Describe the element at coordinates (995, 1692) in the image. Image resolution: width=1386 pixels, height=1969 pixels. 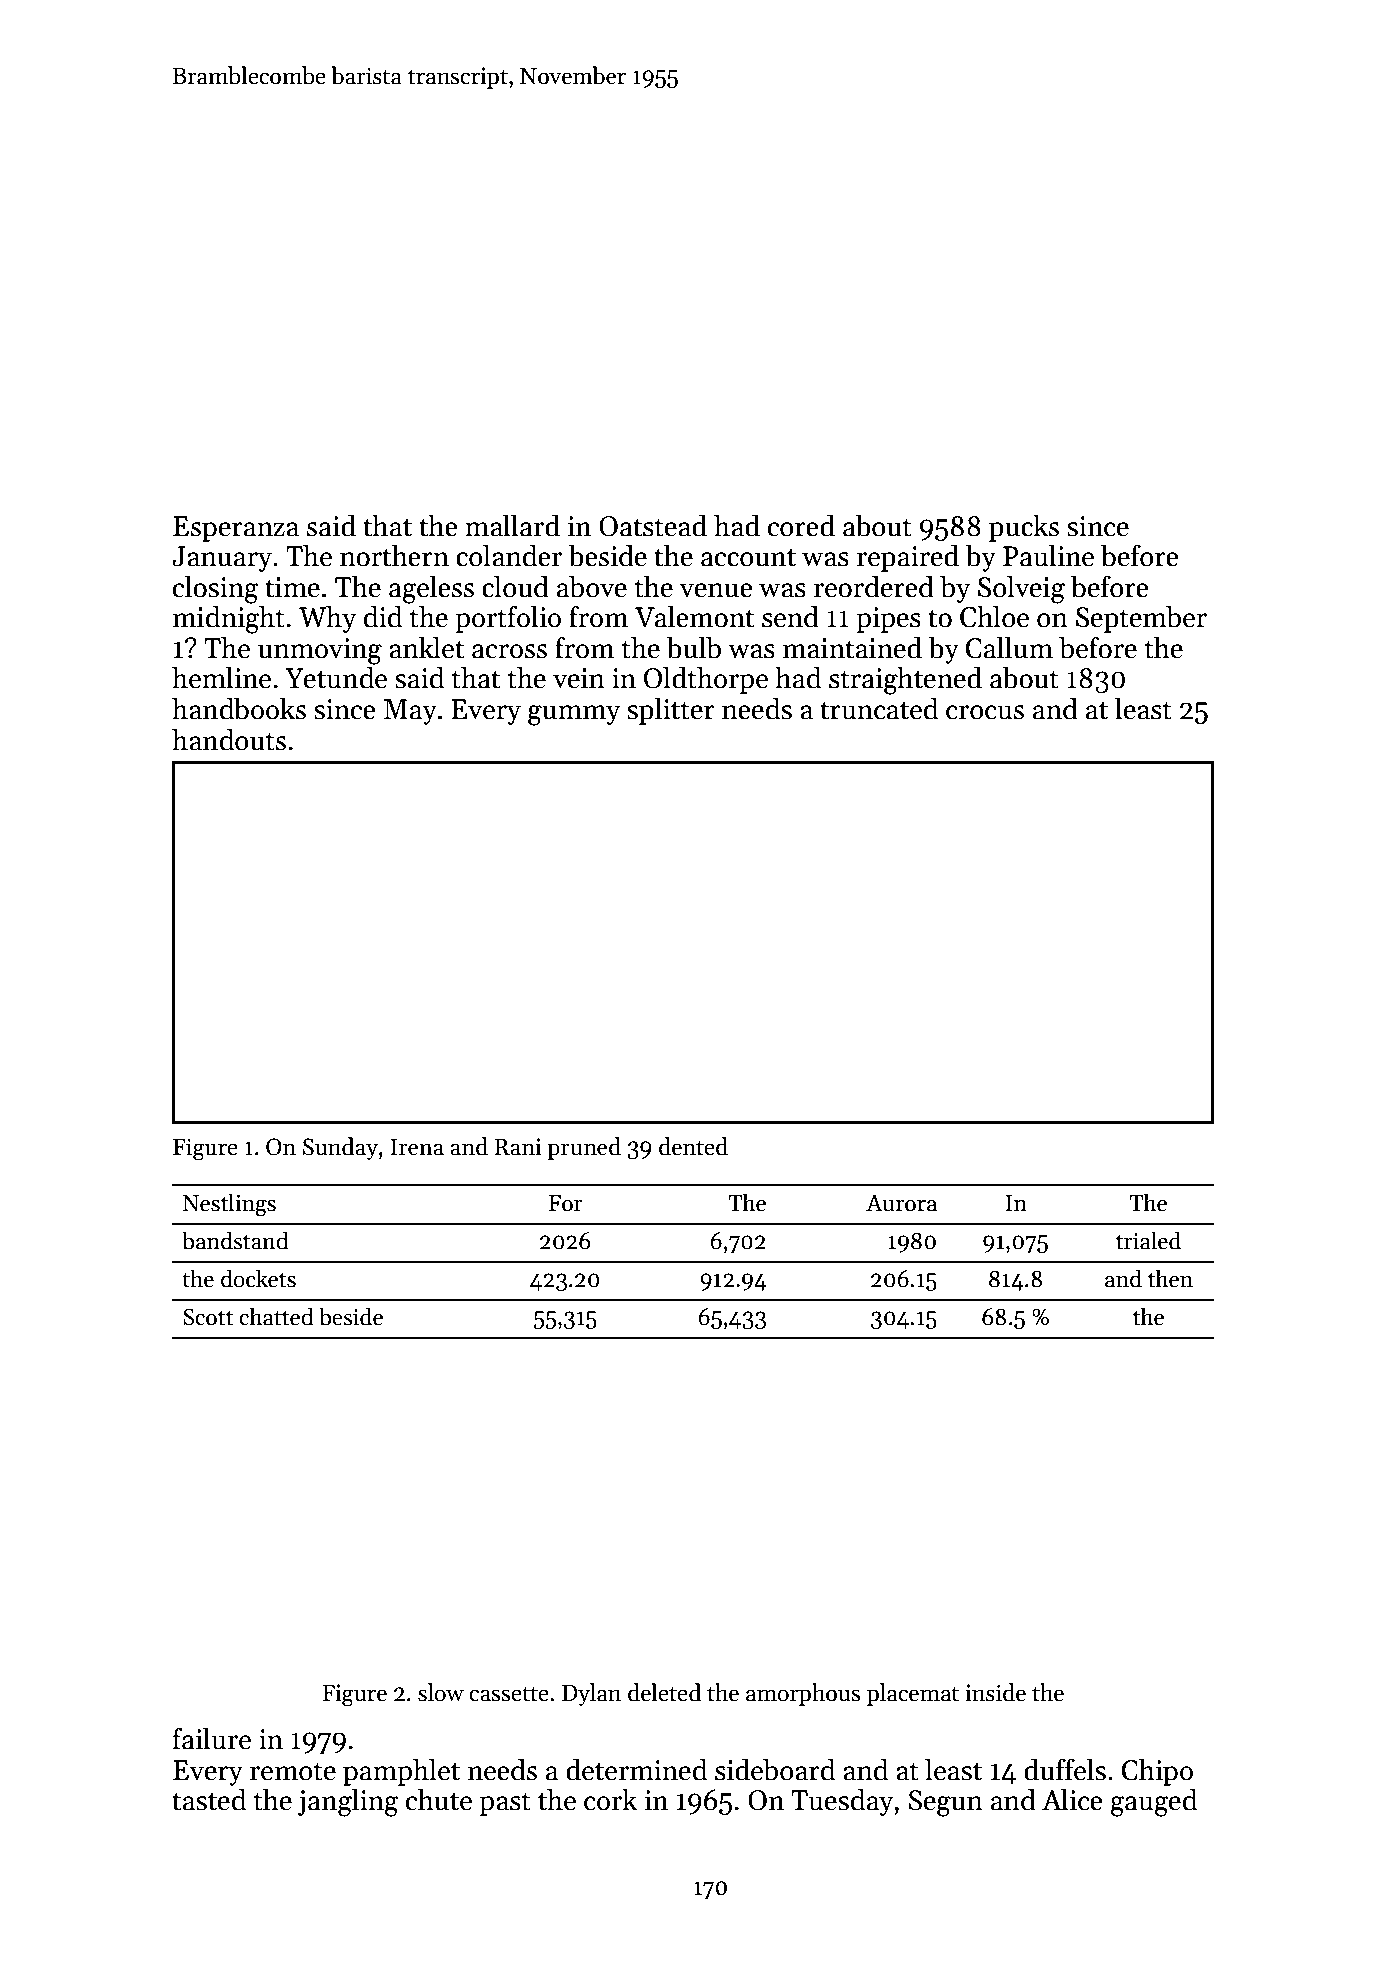
I see `inside` at that location.
